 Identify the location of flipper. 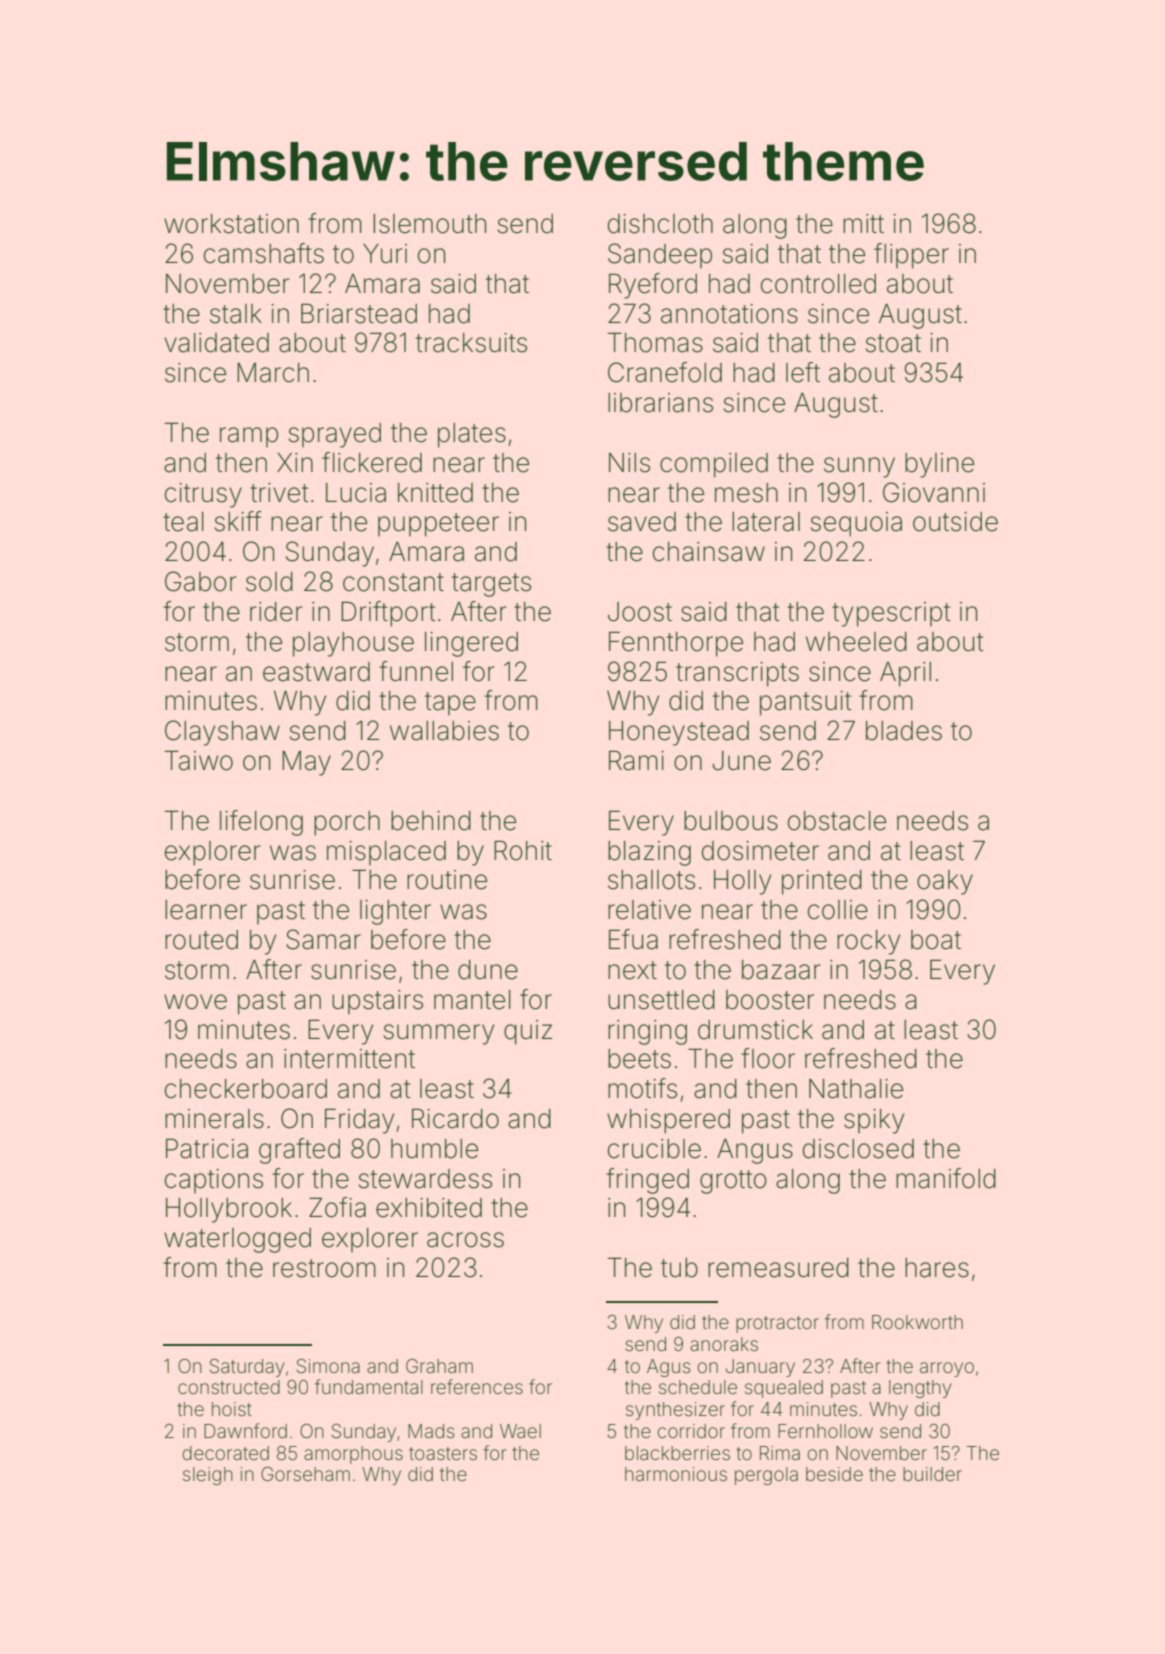
(911, 256).
